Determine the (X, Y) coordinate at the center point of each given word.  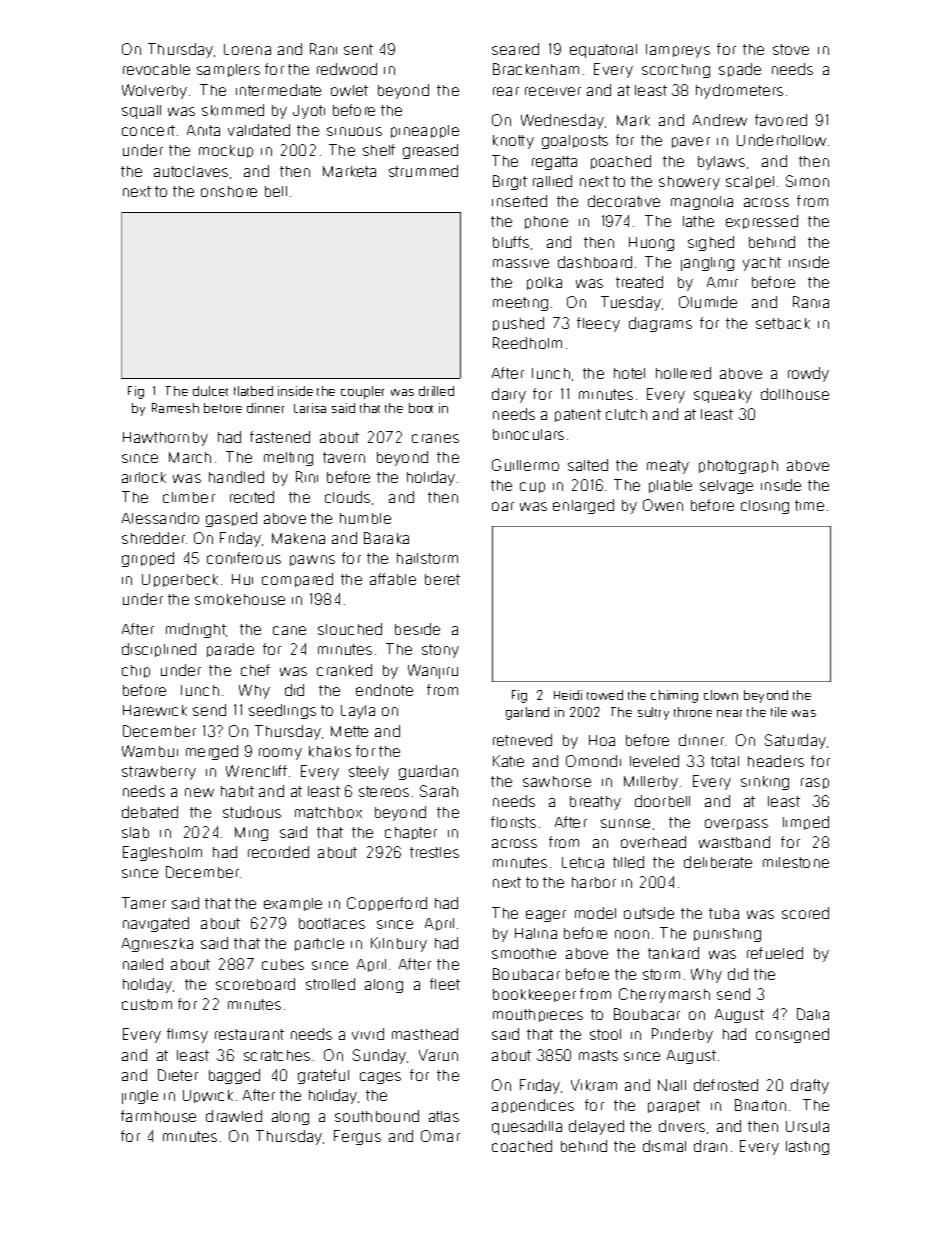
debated (150, 812)
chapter (411, 833)
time (809, 505)
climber (189, 497)
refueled (775, 953)
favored (781, 120)
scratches (277, 1055)
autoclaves (191, 171)
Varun (438, 1055)
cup (532, 487)
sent (358, 49)
